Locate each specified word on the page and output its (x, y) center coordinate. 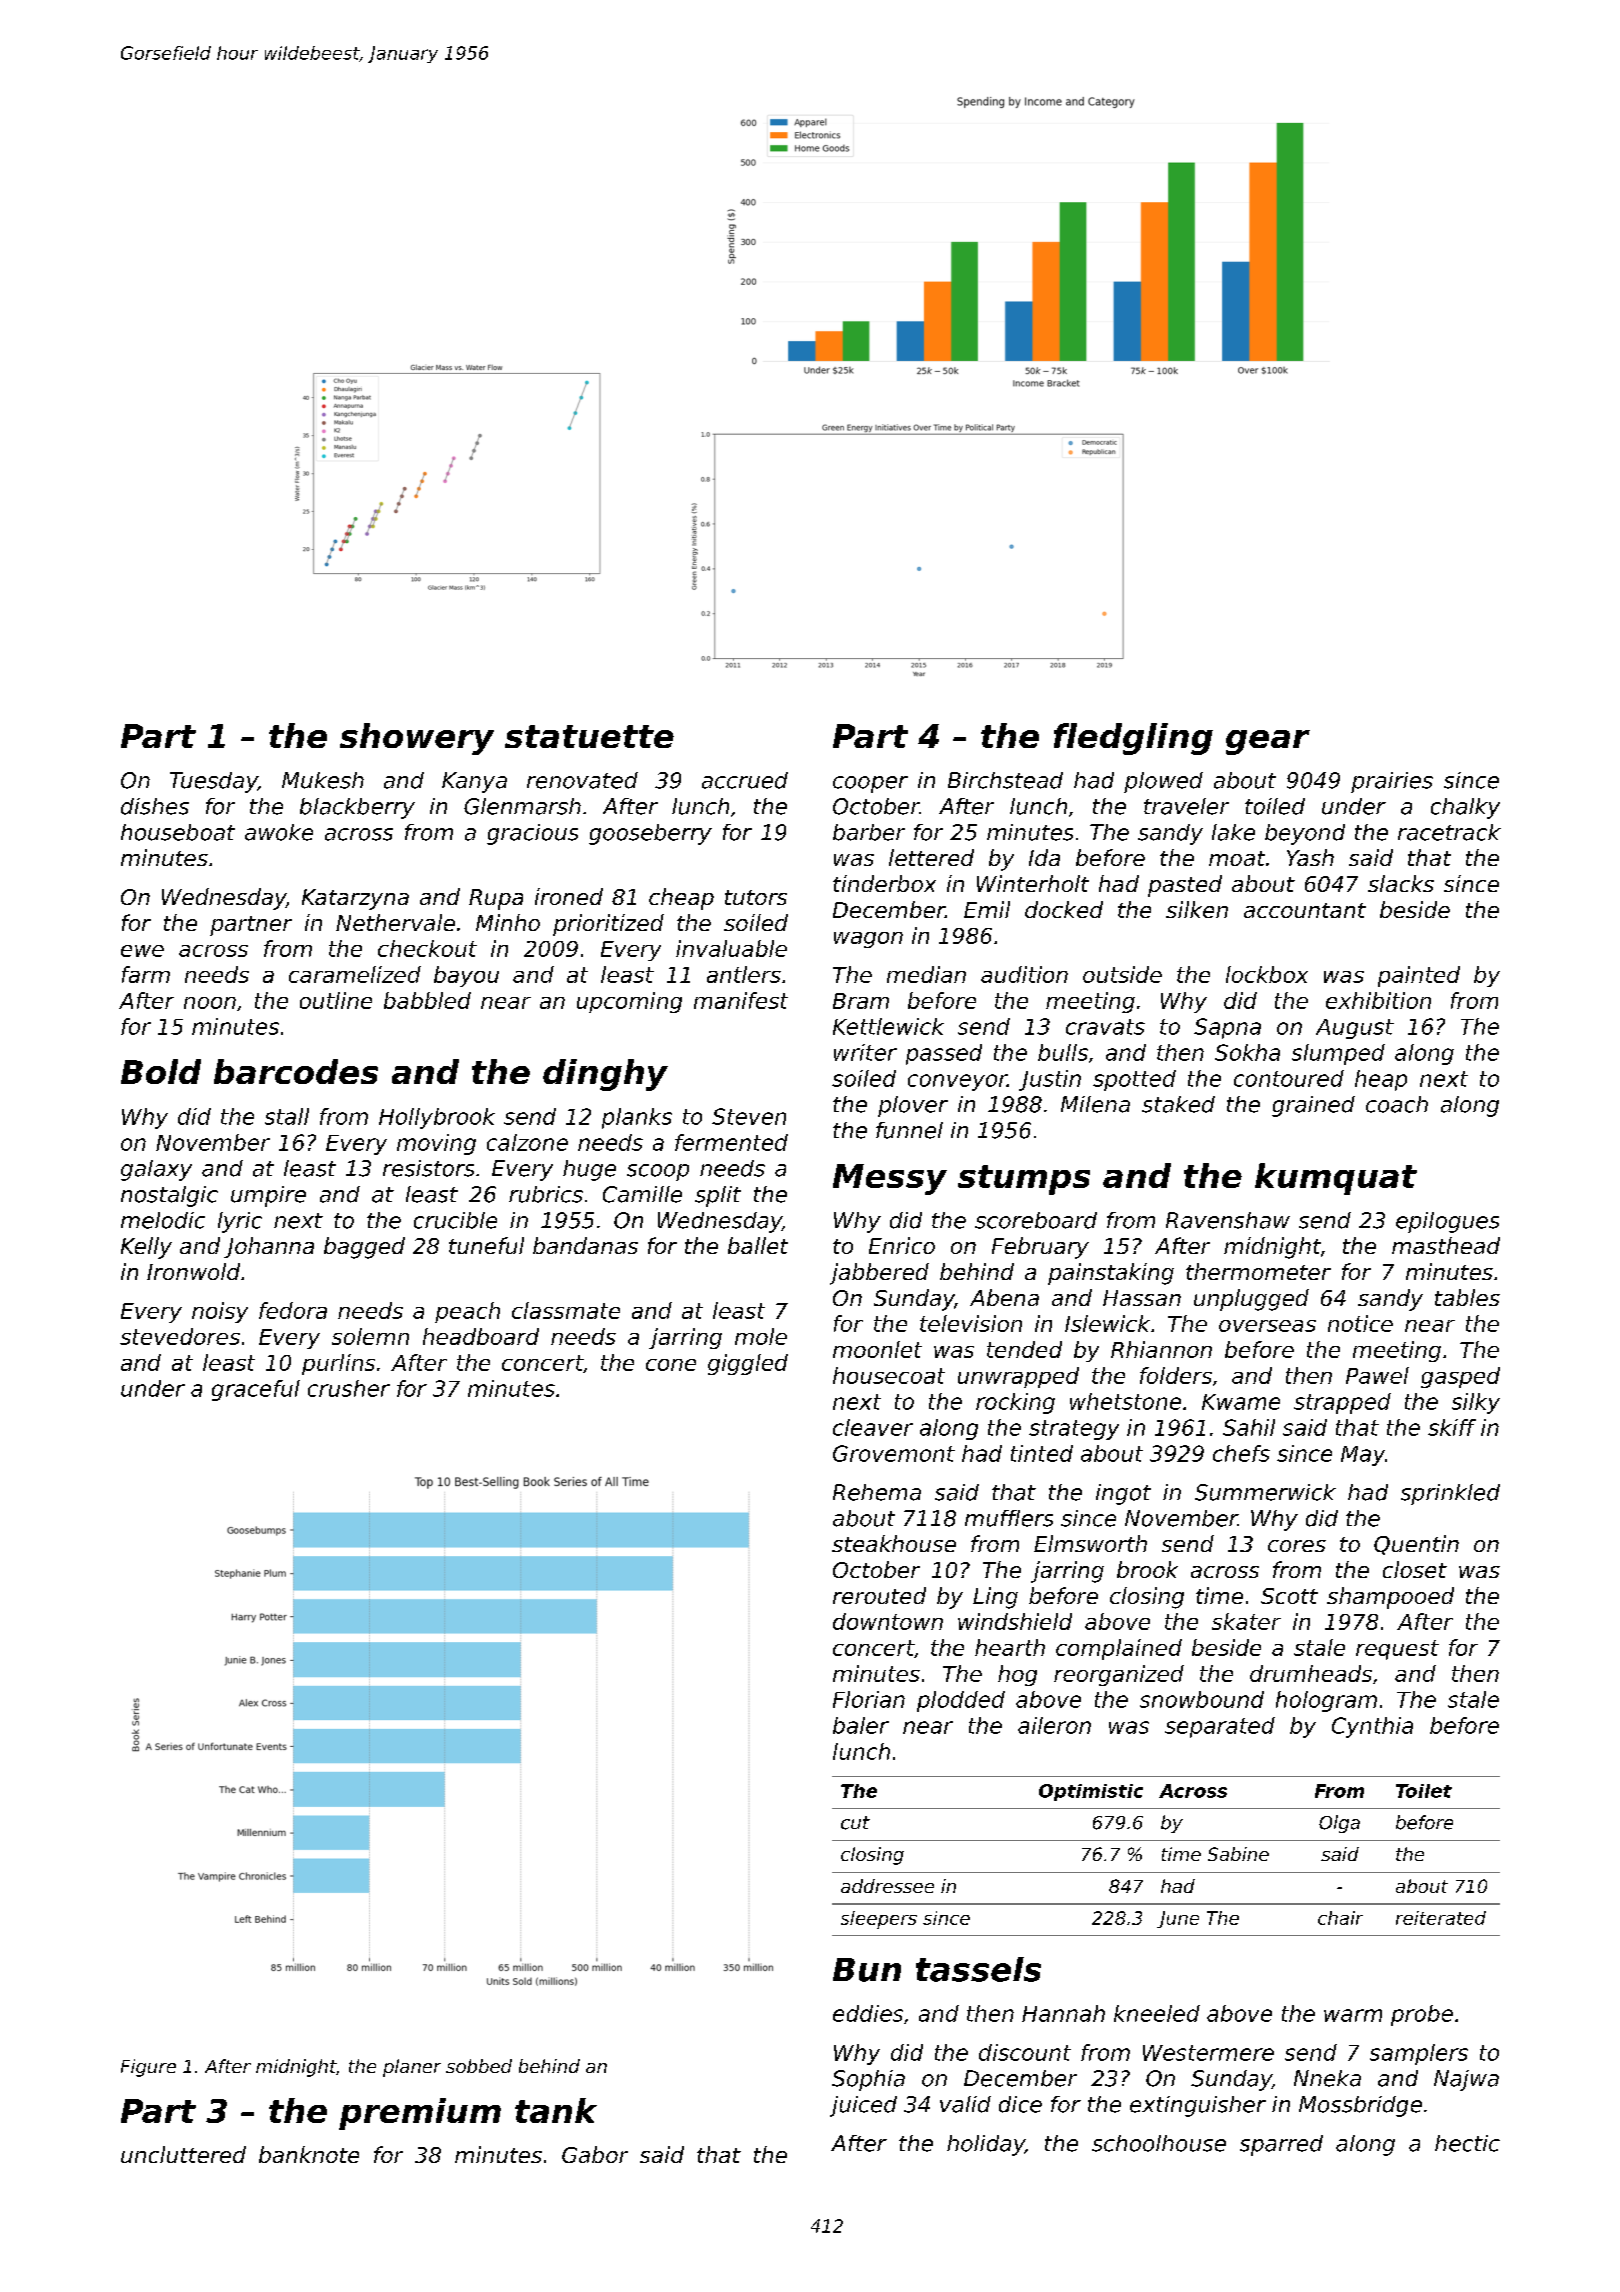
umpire (268, 1196)
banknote (309, 2154)
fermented (731, 1142)
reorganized (1119, 1675)
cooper (870, 784)
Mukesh (323, 780)
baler (861, 1725)
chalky (1465, 808)
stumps (1024, 1180)
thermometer (1258, 1271)
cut (855, 1823)
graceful (256, 1390)
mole (761, 1336)
